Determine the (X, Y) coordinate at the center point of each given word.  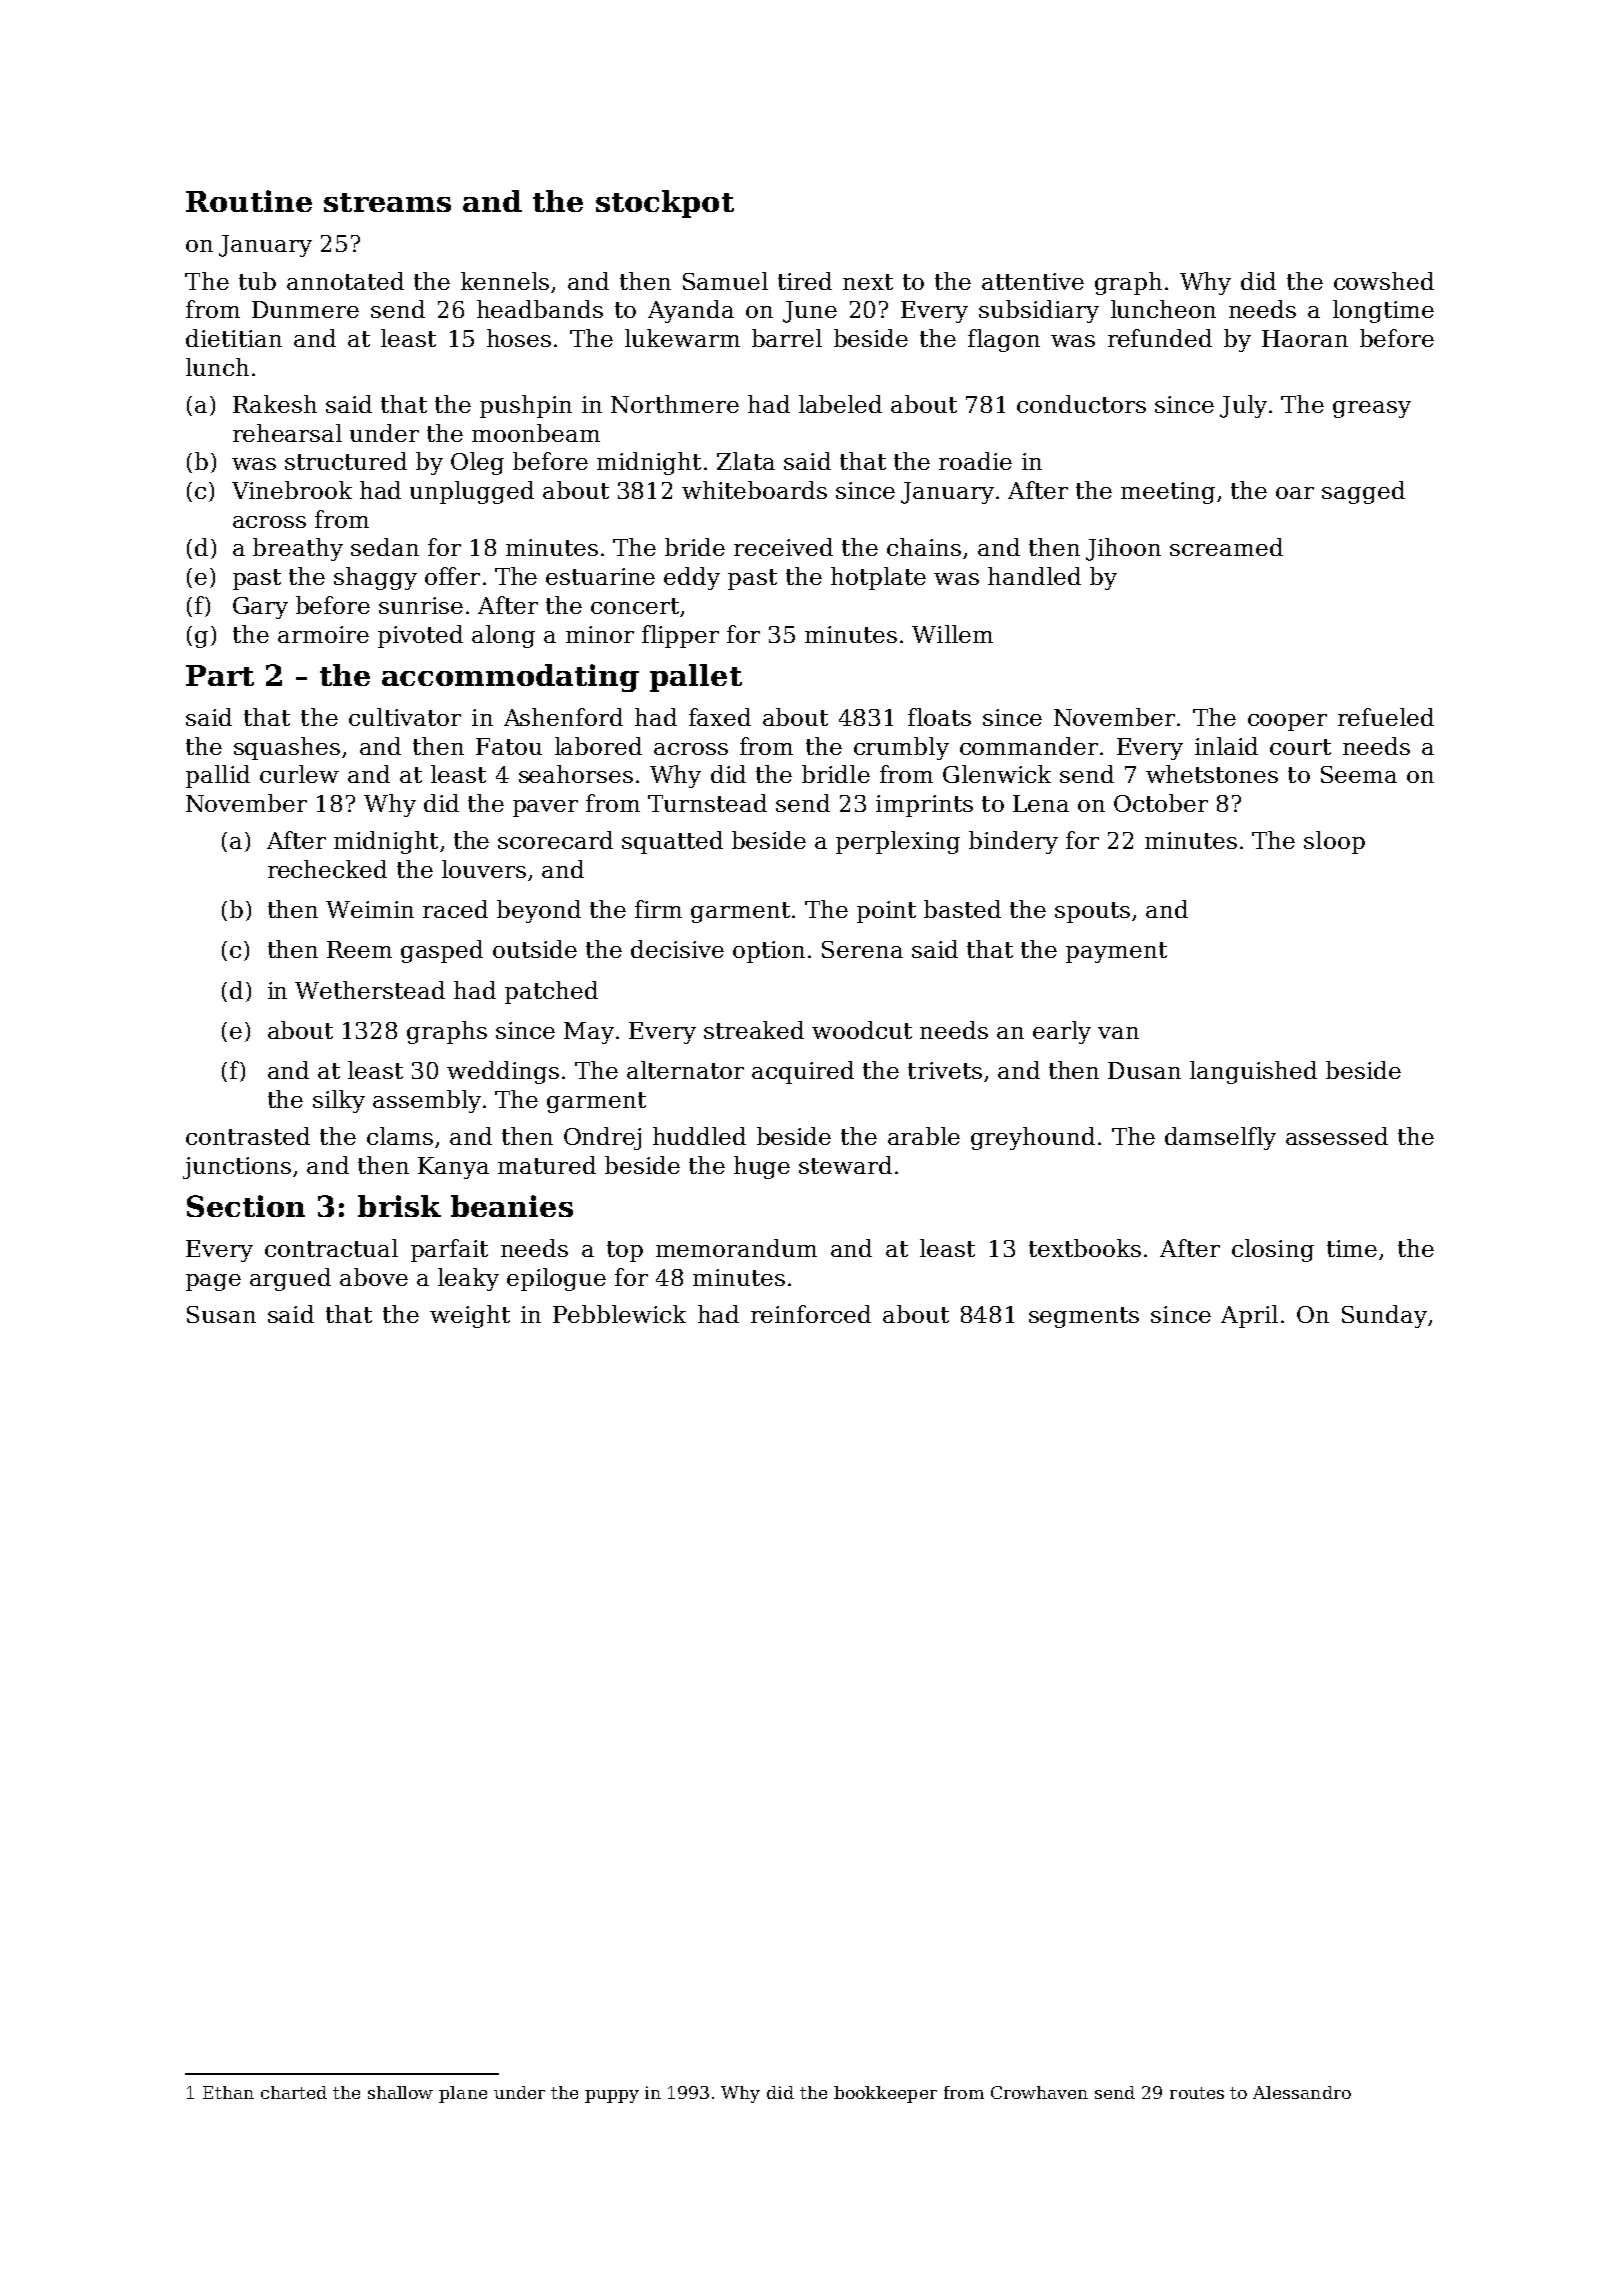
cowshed (1384, 281)
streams (387, 202)
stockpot (665, 204)
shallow (400, 2092)
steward (845, 1165)
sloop (1334, 842)
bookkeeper (885, 2094)
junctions (237, 1168)
